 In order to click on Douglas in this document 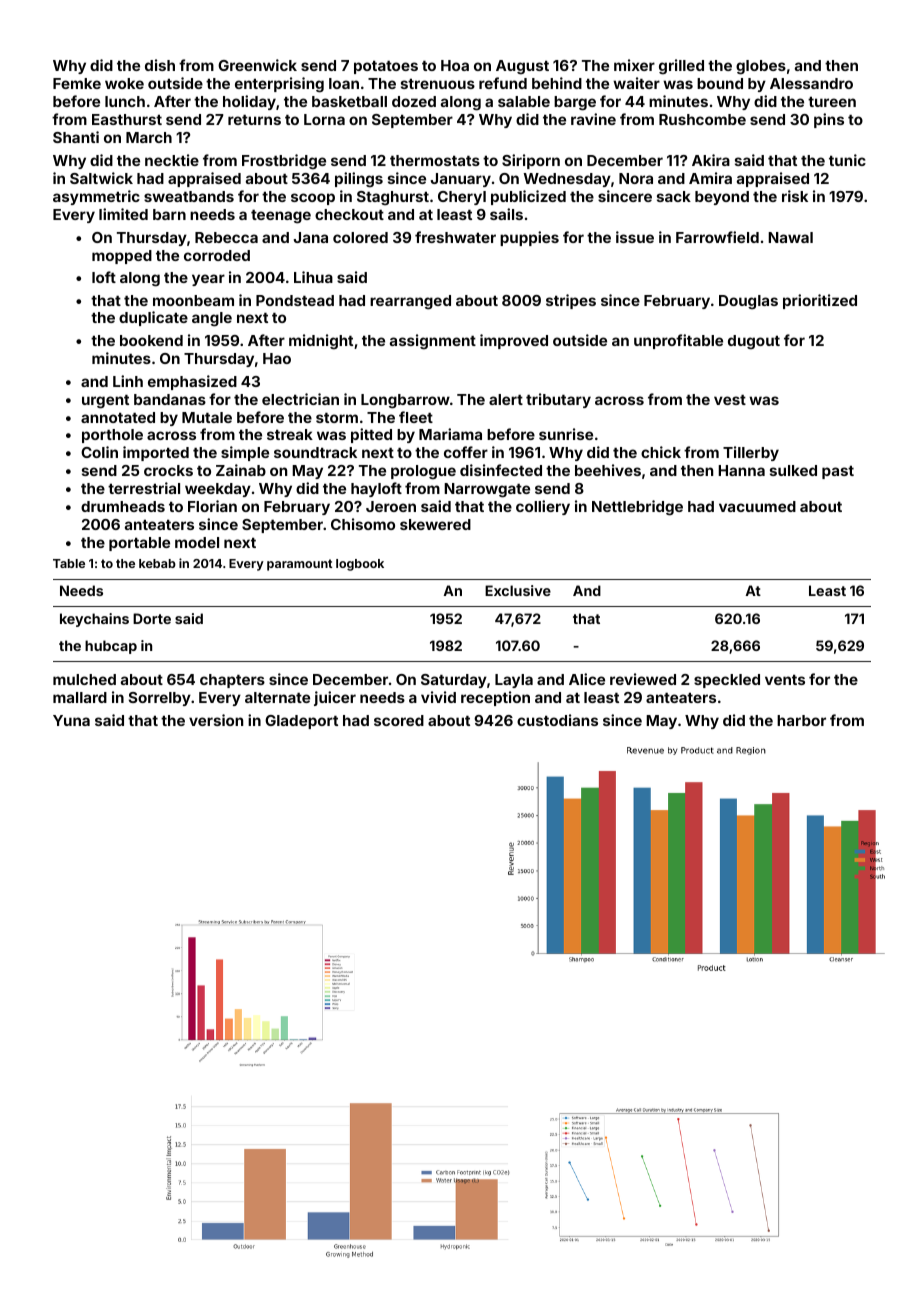, I will do `click(748, 302)`.
